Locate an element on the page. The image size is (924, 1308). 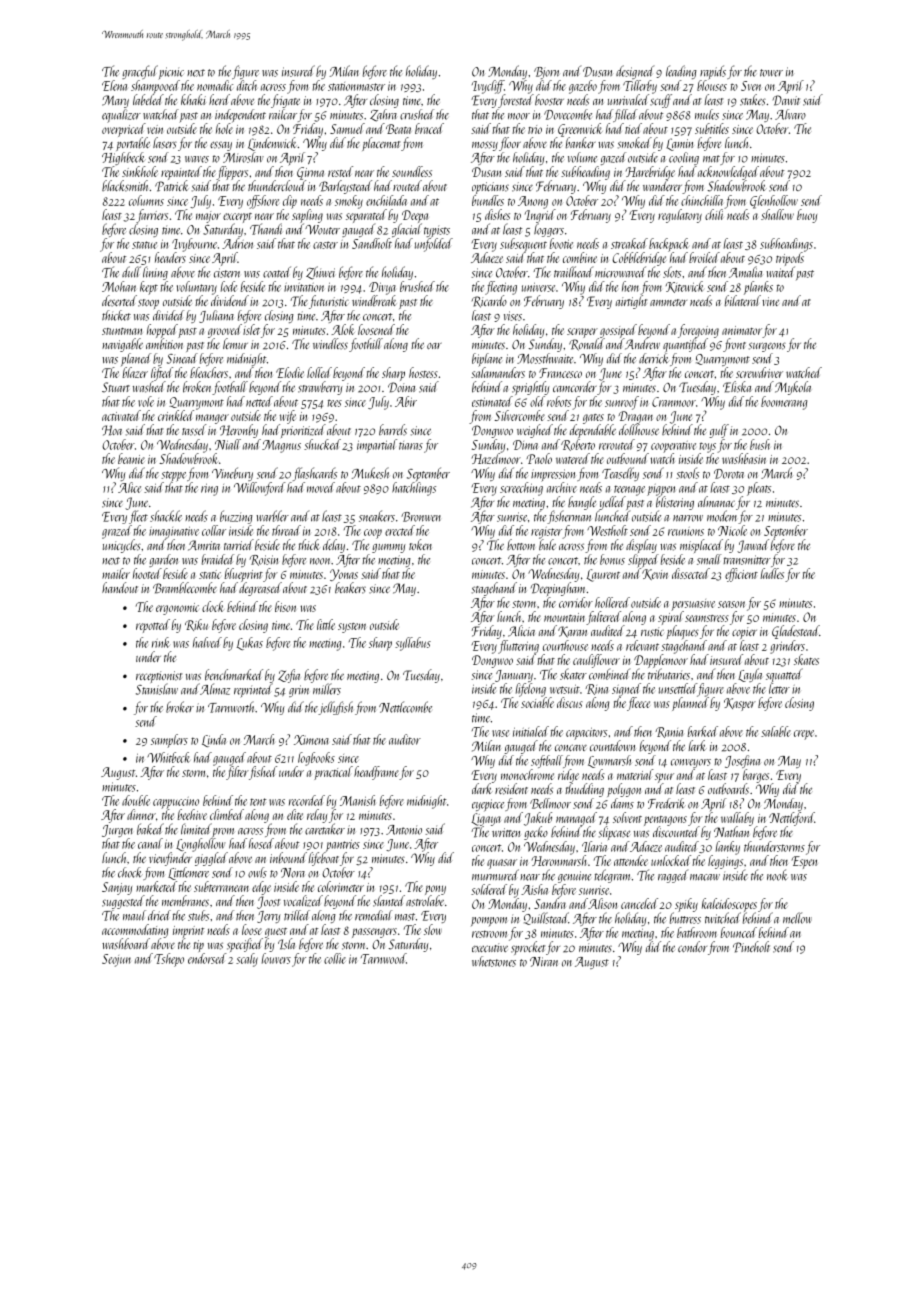
clock is located at coordinates (213, 606).
